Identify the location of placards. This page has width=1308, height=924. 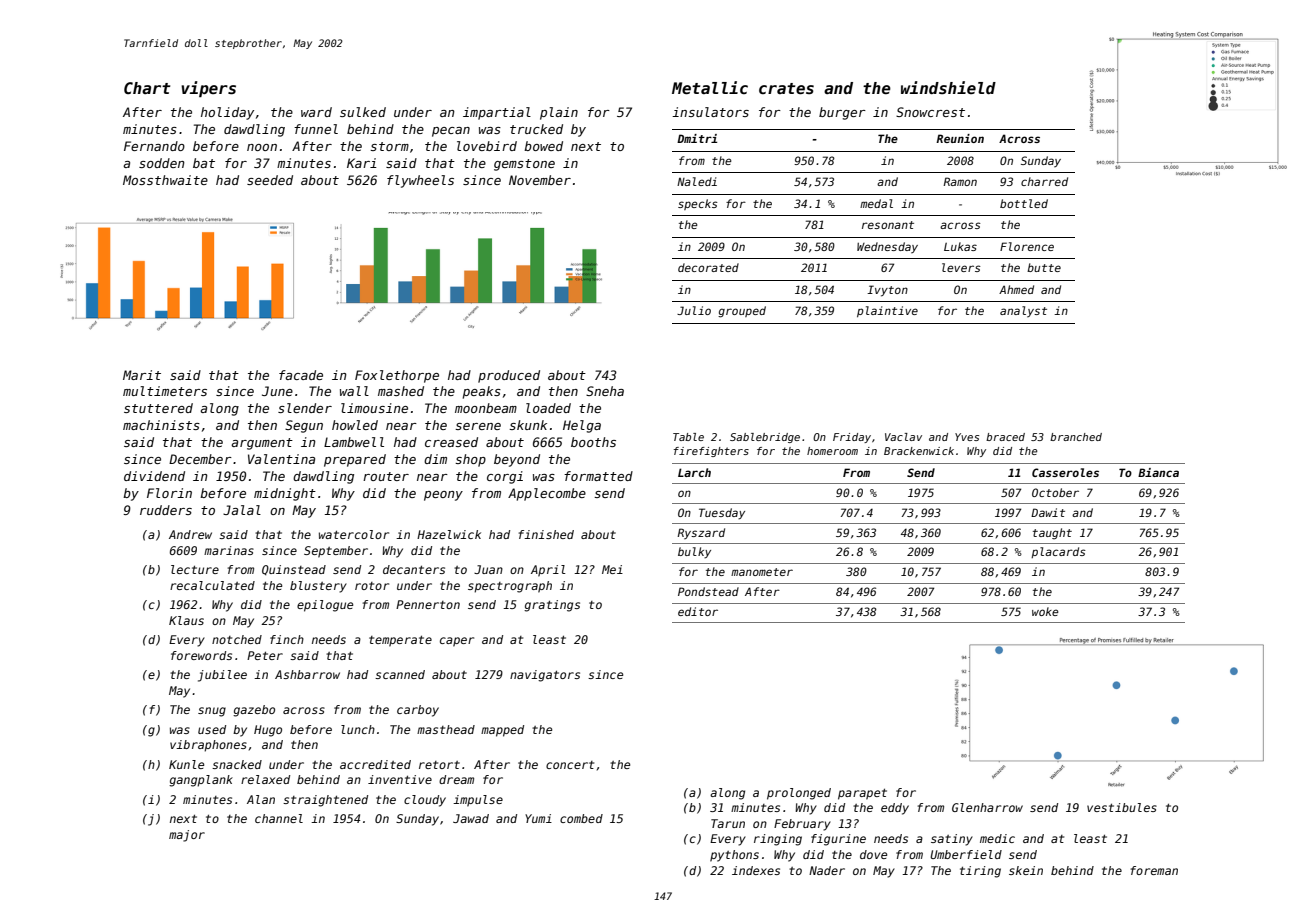
(1058, 552).
